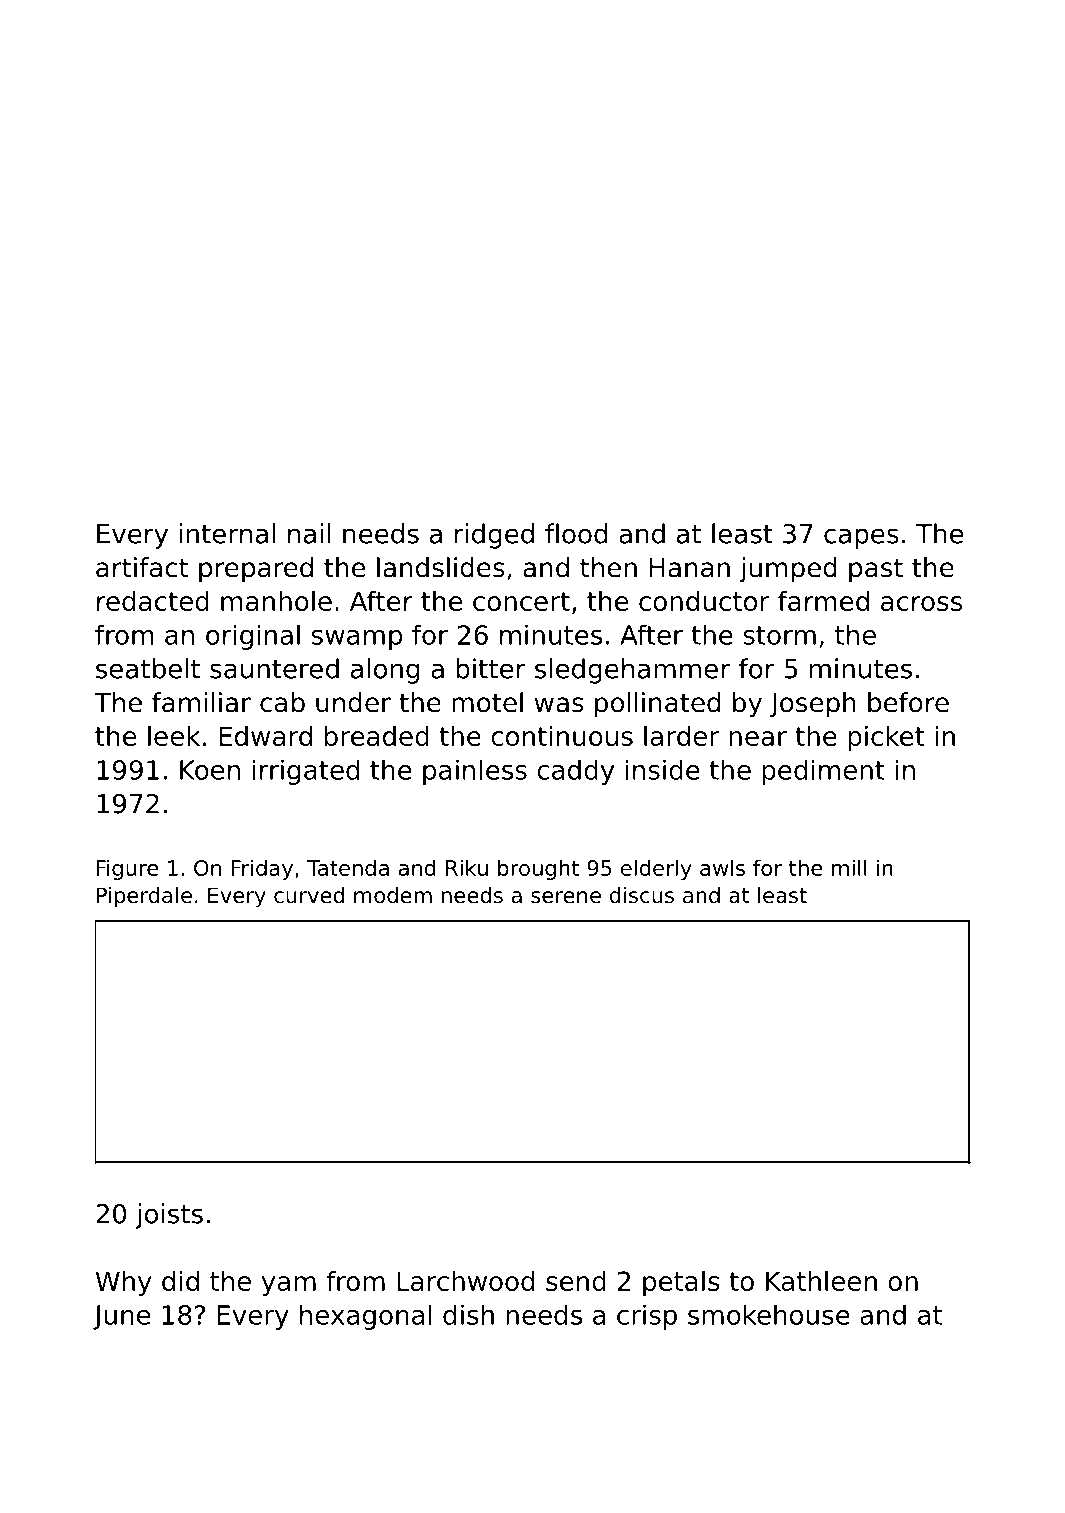 The image size is (1065, 1513). Describe the element at coordinates (576, 1281) in the image. I see `send` at that location.
